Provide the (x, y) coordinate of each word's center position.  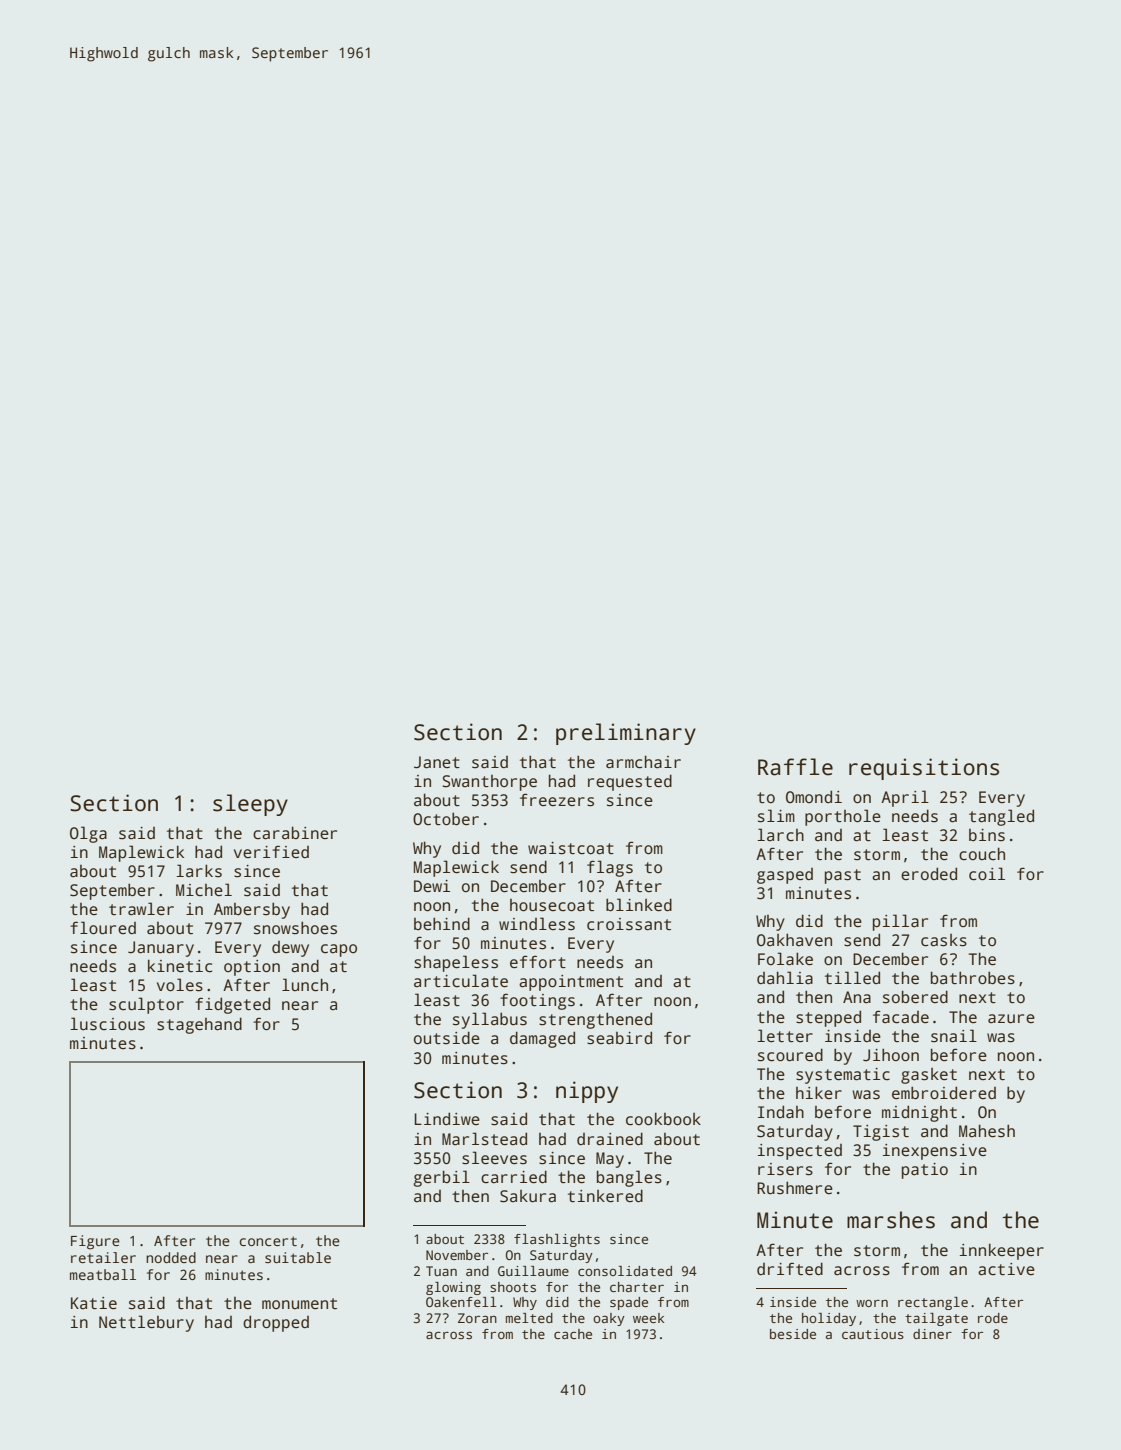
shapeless (456, 963)
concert (268, 1241)
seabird (619, 1038)
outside (447, 1038)
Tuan (441, 1271)
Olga (88, 834)
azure (1011, 1019)
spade (629, 1303)
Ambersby (252, 910)
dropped (276, 1323)
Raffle (795, 767)
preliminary (626, 734)
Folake (785, 959)
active (1006, 1269)
